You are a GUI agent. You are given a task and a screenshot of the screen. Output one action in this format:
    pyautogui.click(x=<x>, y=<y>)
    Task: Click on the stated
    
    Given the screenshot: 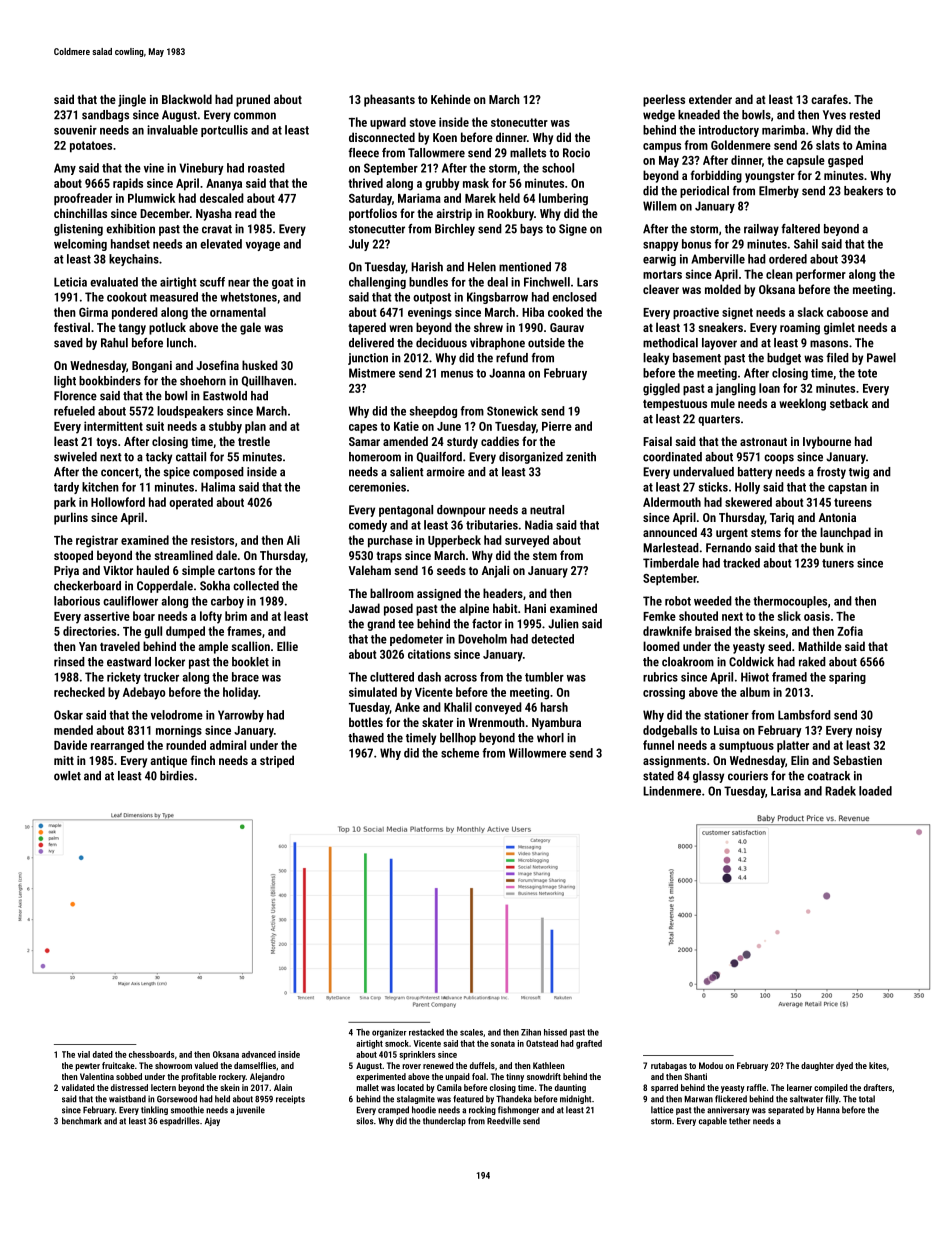 What is the action you would take?
    pyautogui.click(x=658, y=776)
